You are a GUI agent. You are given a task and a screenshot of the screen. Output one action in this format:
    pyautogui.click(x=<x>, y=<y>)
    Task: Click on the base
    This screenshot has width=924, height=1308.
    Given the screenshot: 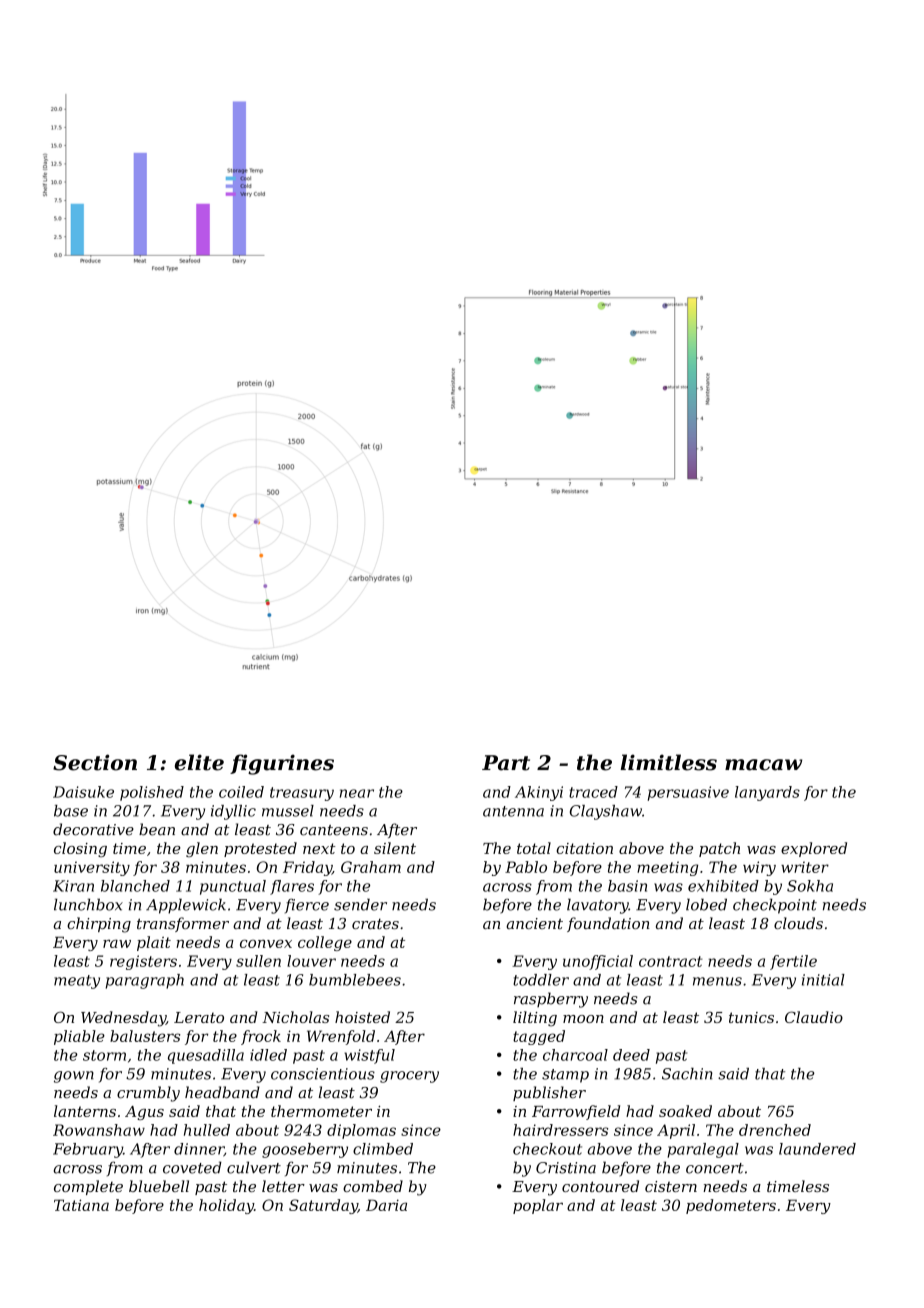 What is the action you would take?
    pyautogui.click(x=71, y=811)
